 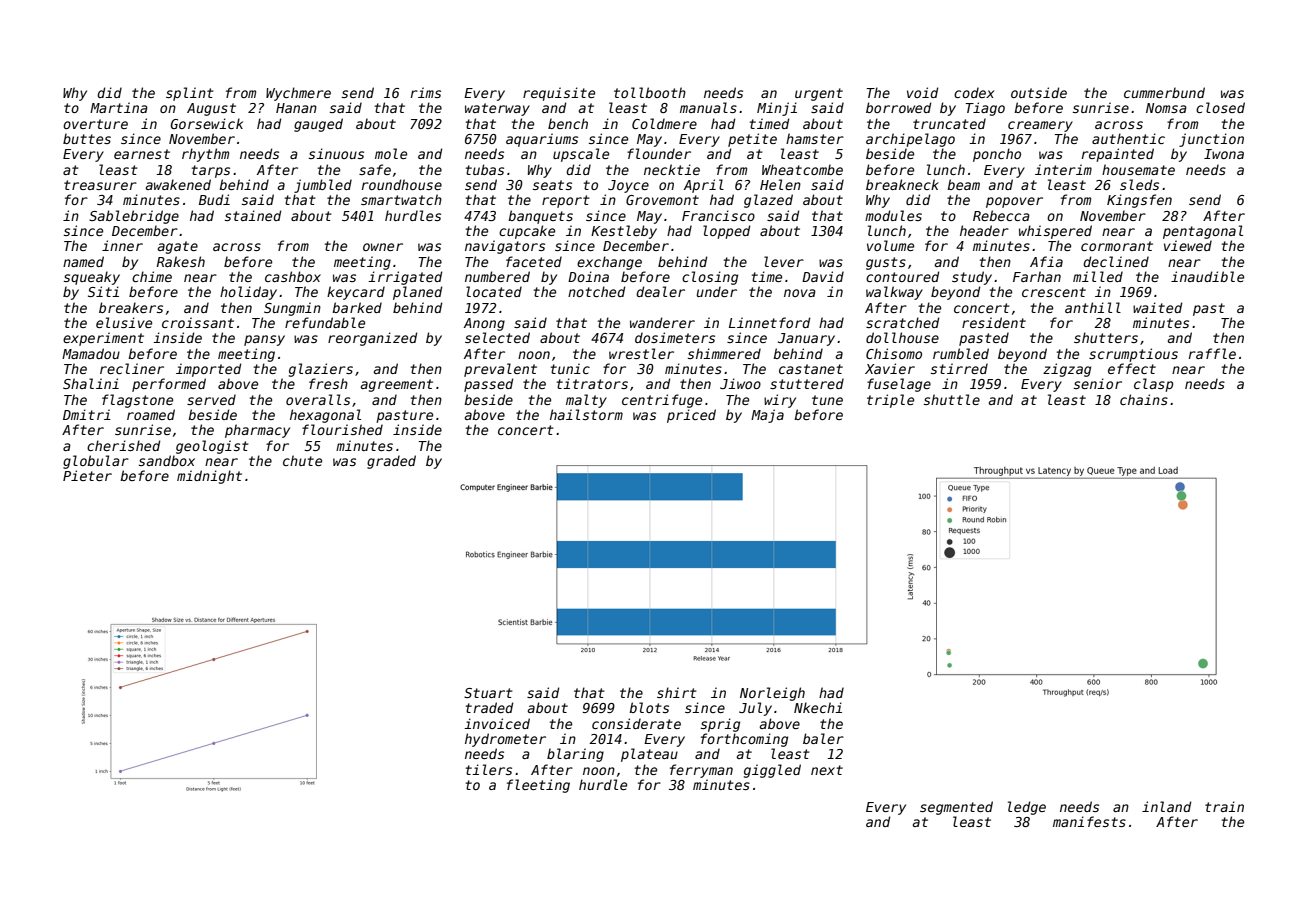 What do you see at coordinates (209, 477) in the document?
I see `midnight` at bounding box center [209, 477].
